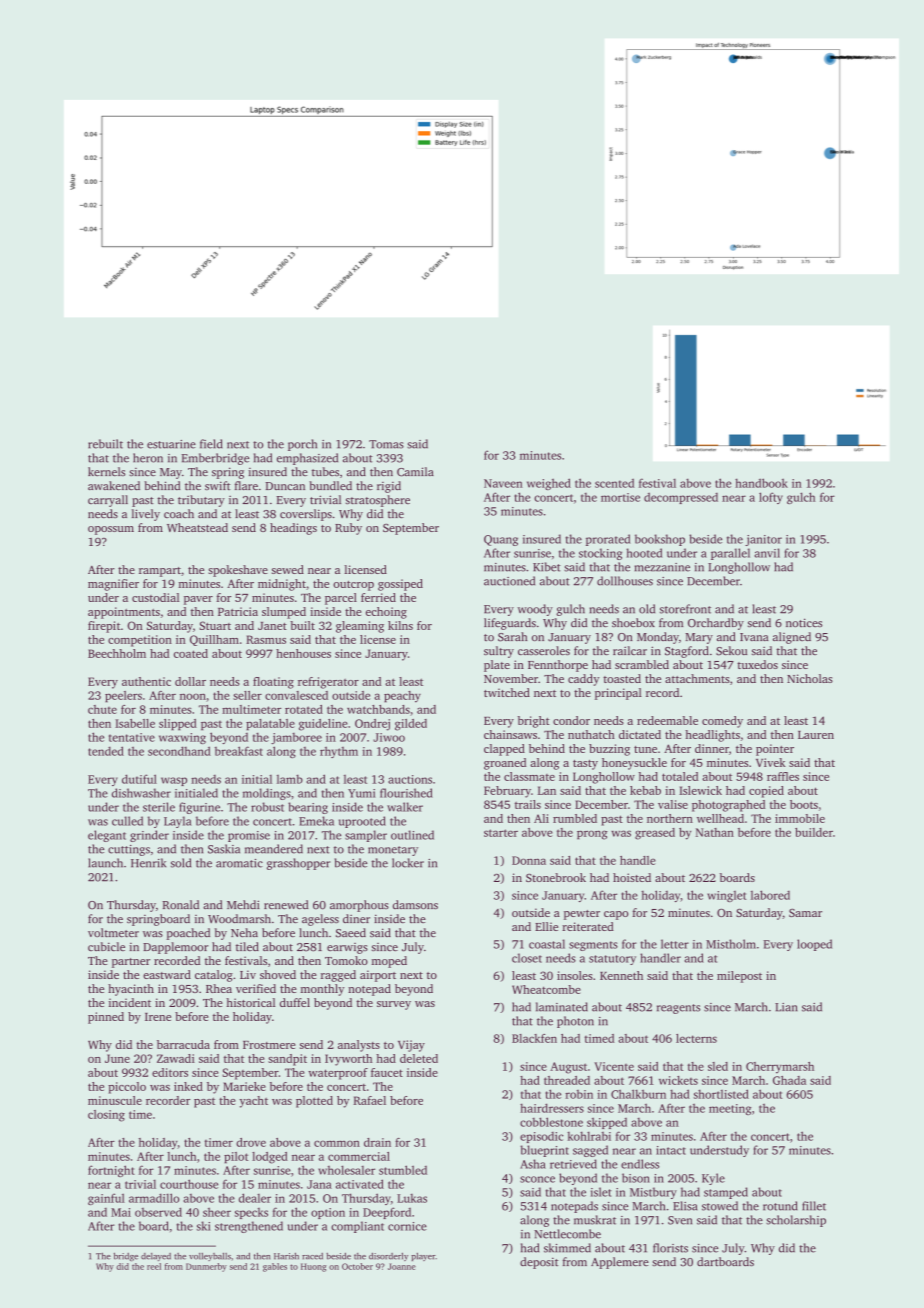 The image size is (924, 1308). I want to click on figurine, so click(199, 808).
